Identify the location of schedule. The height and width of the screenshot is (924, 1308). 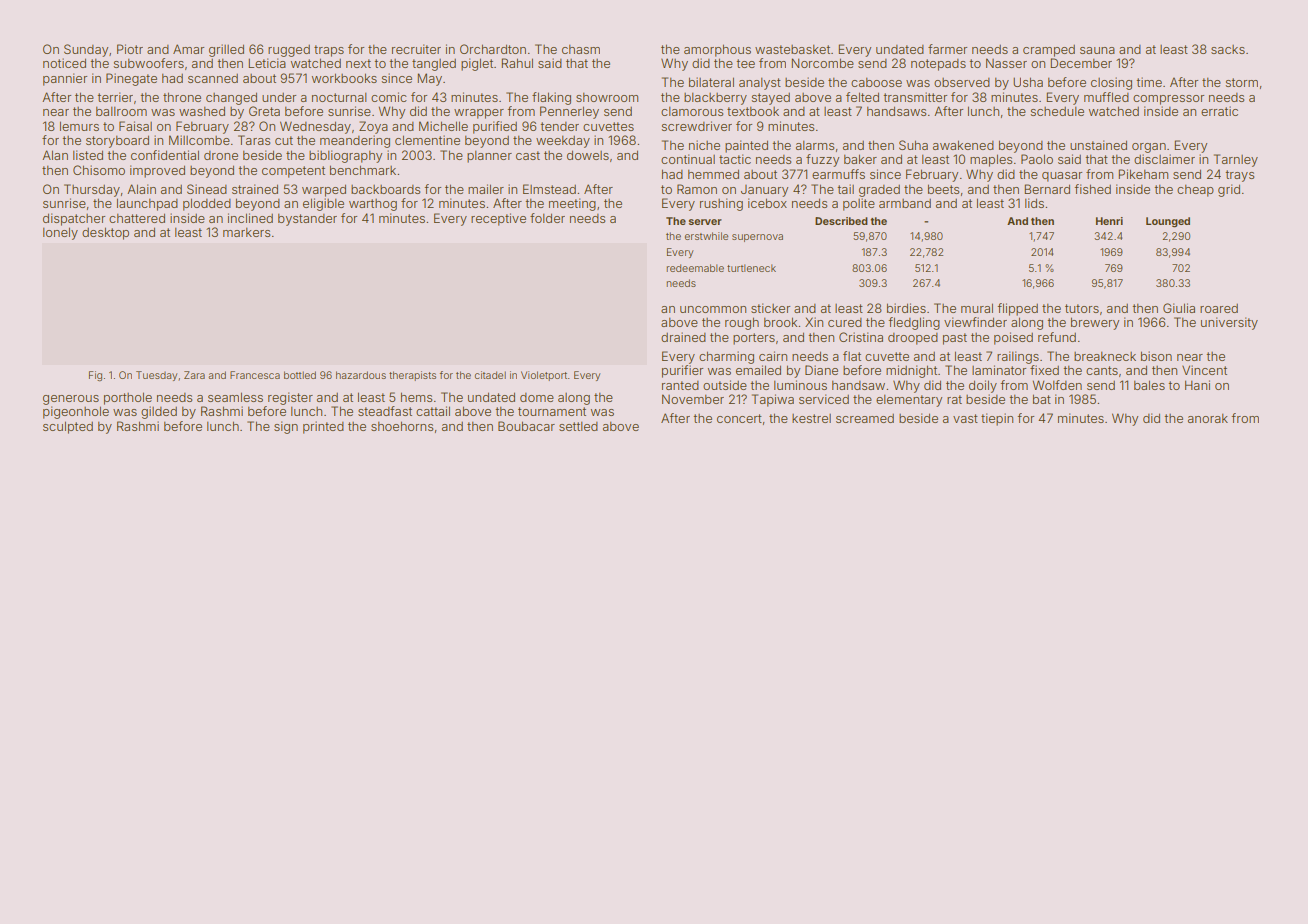
(1057, 111).
